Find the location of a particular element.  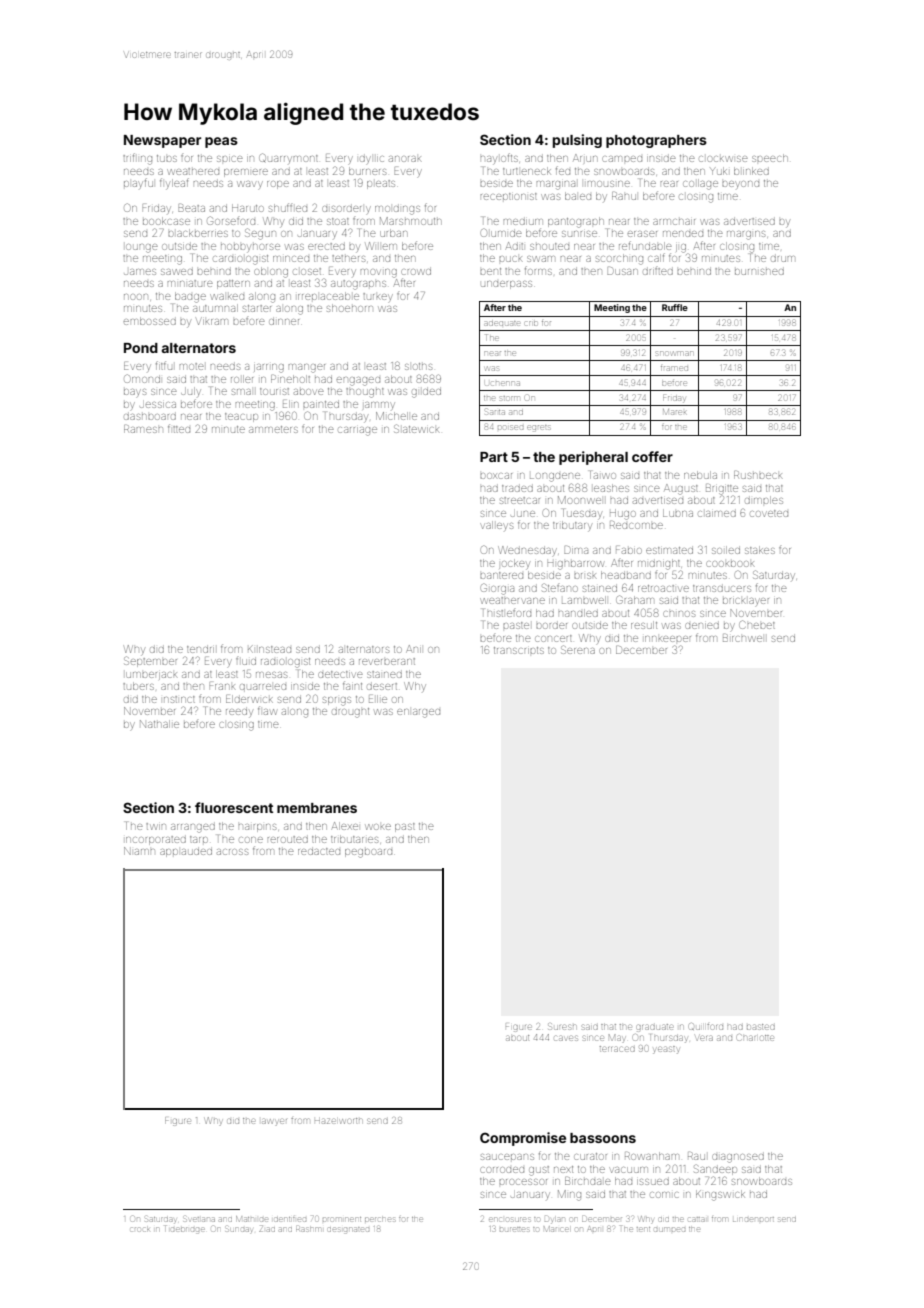

graduate is located at coordinates (655, 1028).
